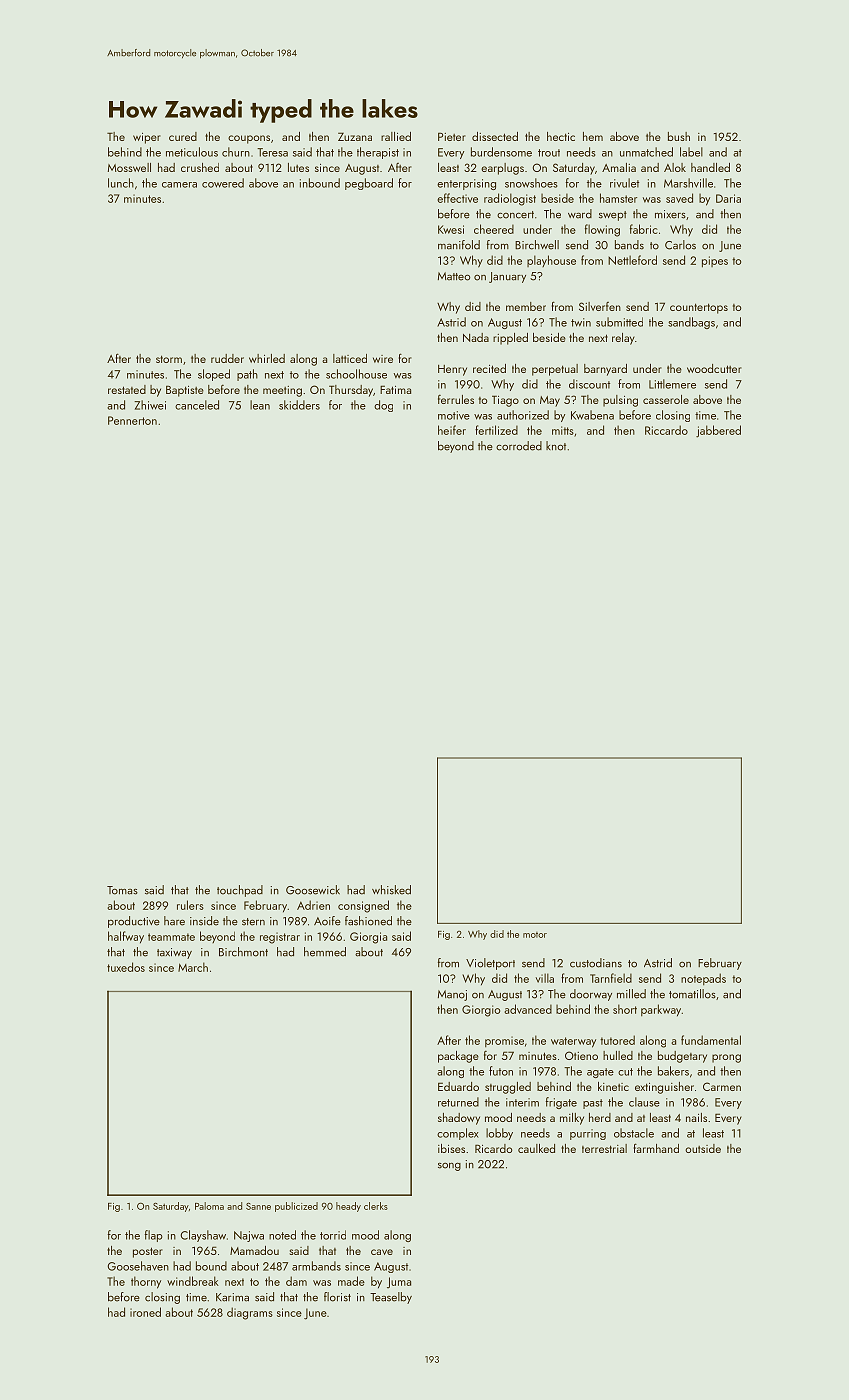 The image size is (849, 1400). I want to click on notepads, so click(703, 979).
